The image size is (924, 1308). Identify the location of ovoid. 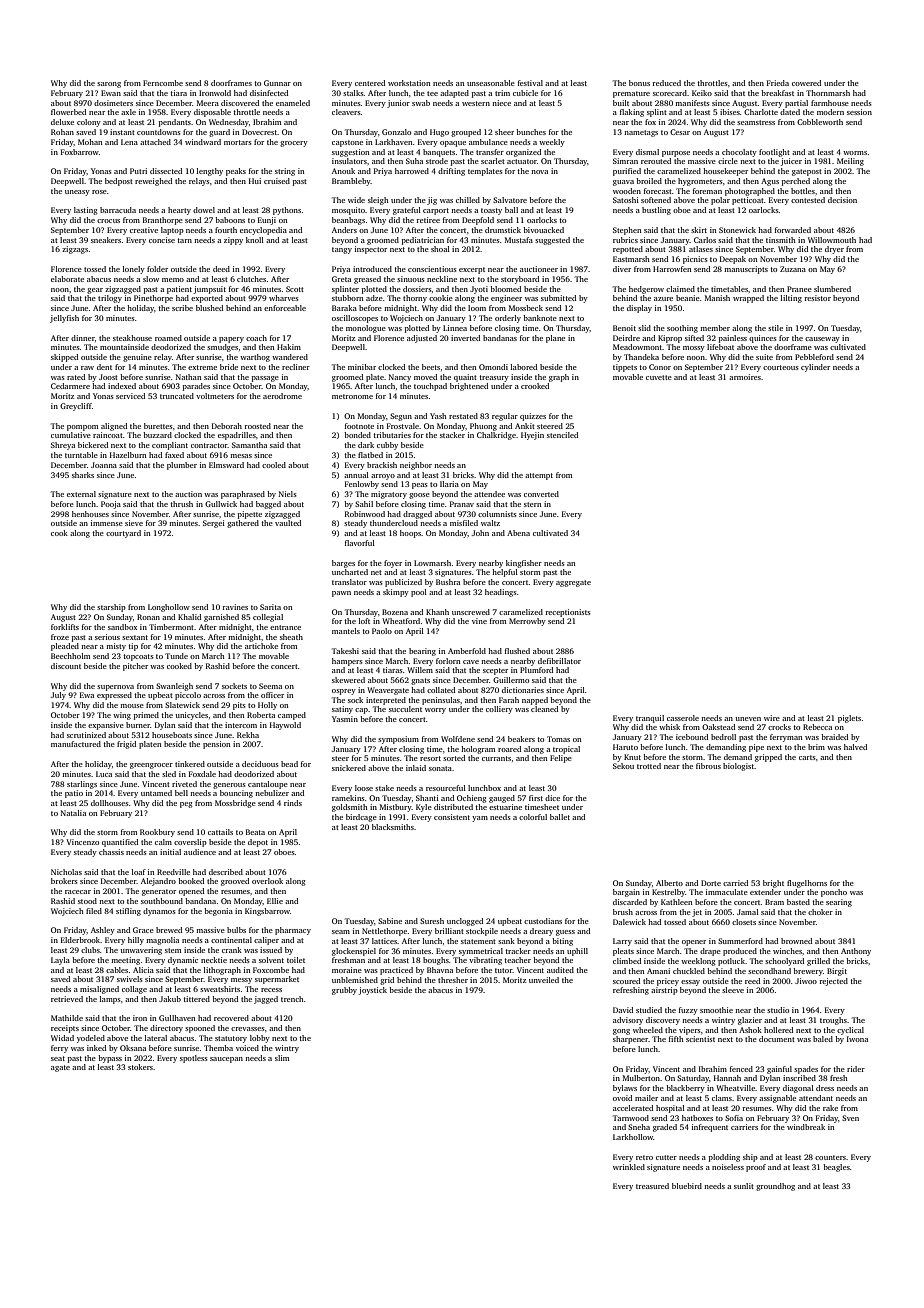
(622, 1098).
